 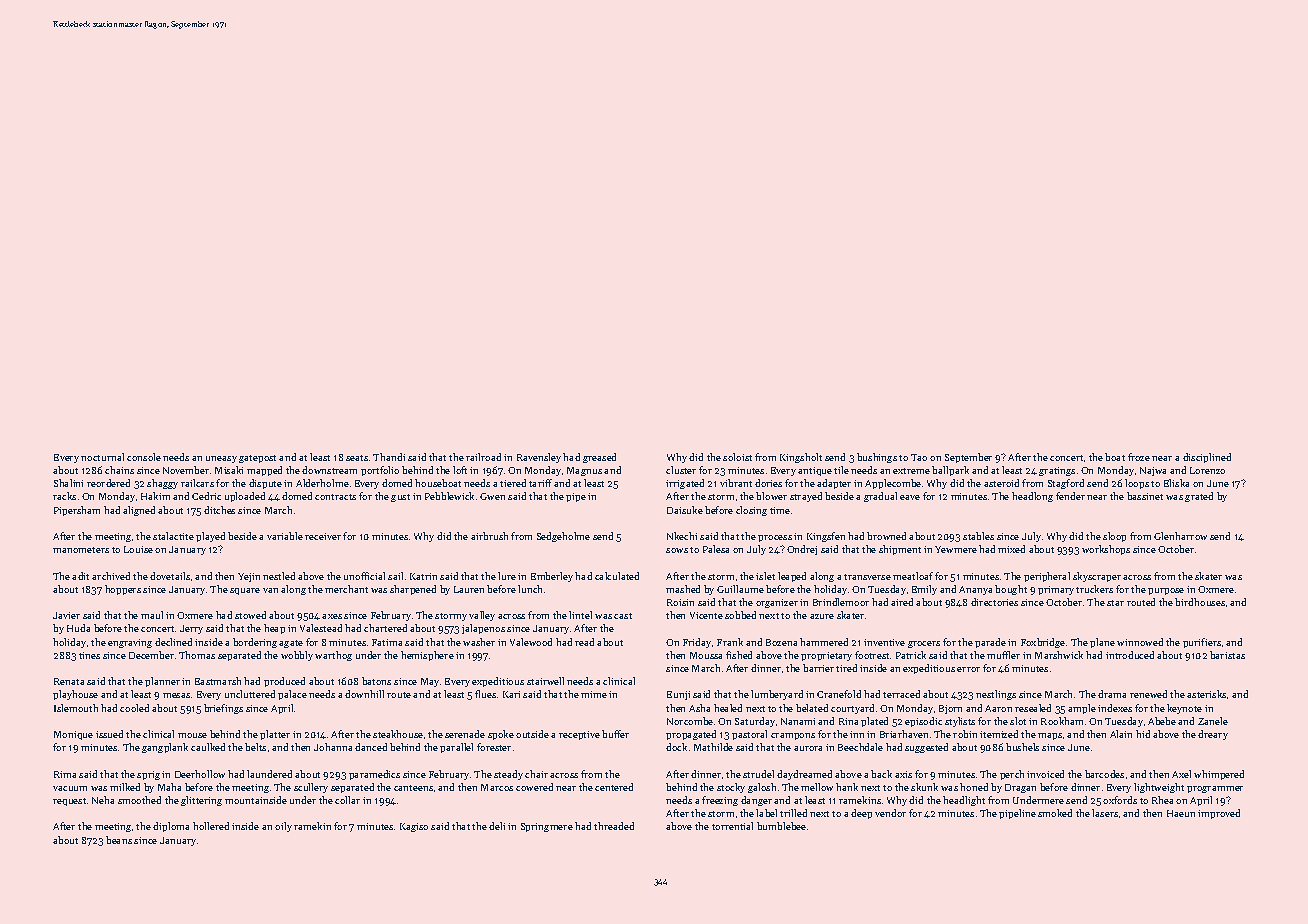 What do you see at coordinates (614, 787) in the screenshot?
I see `centered` at bounding box center [614, 787].
